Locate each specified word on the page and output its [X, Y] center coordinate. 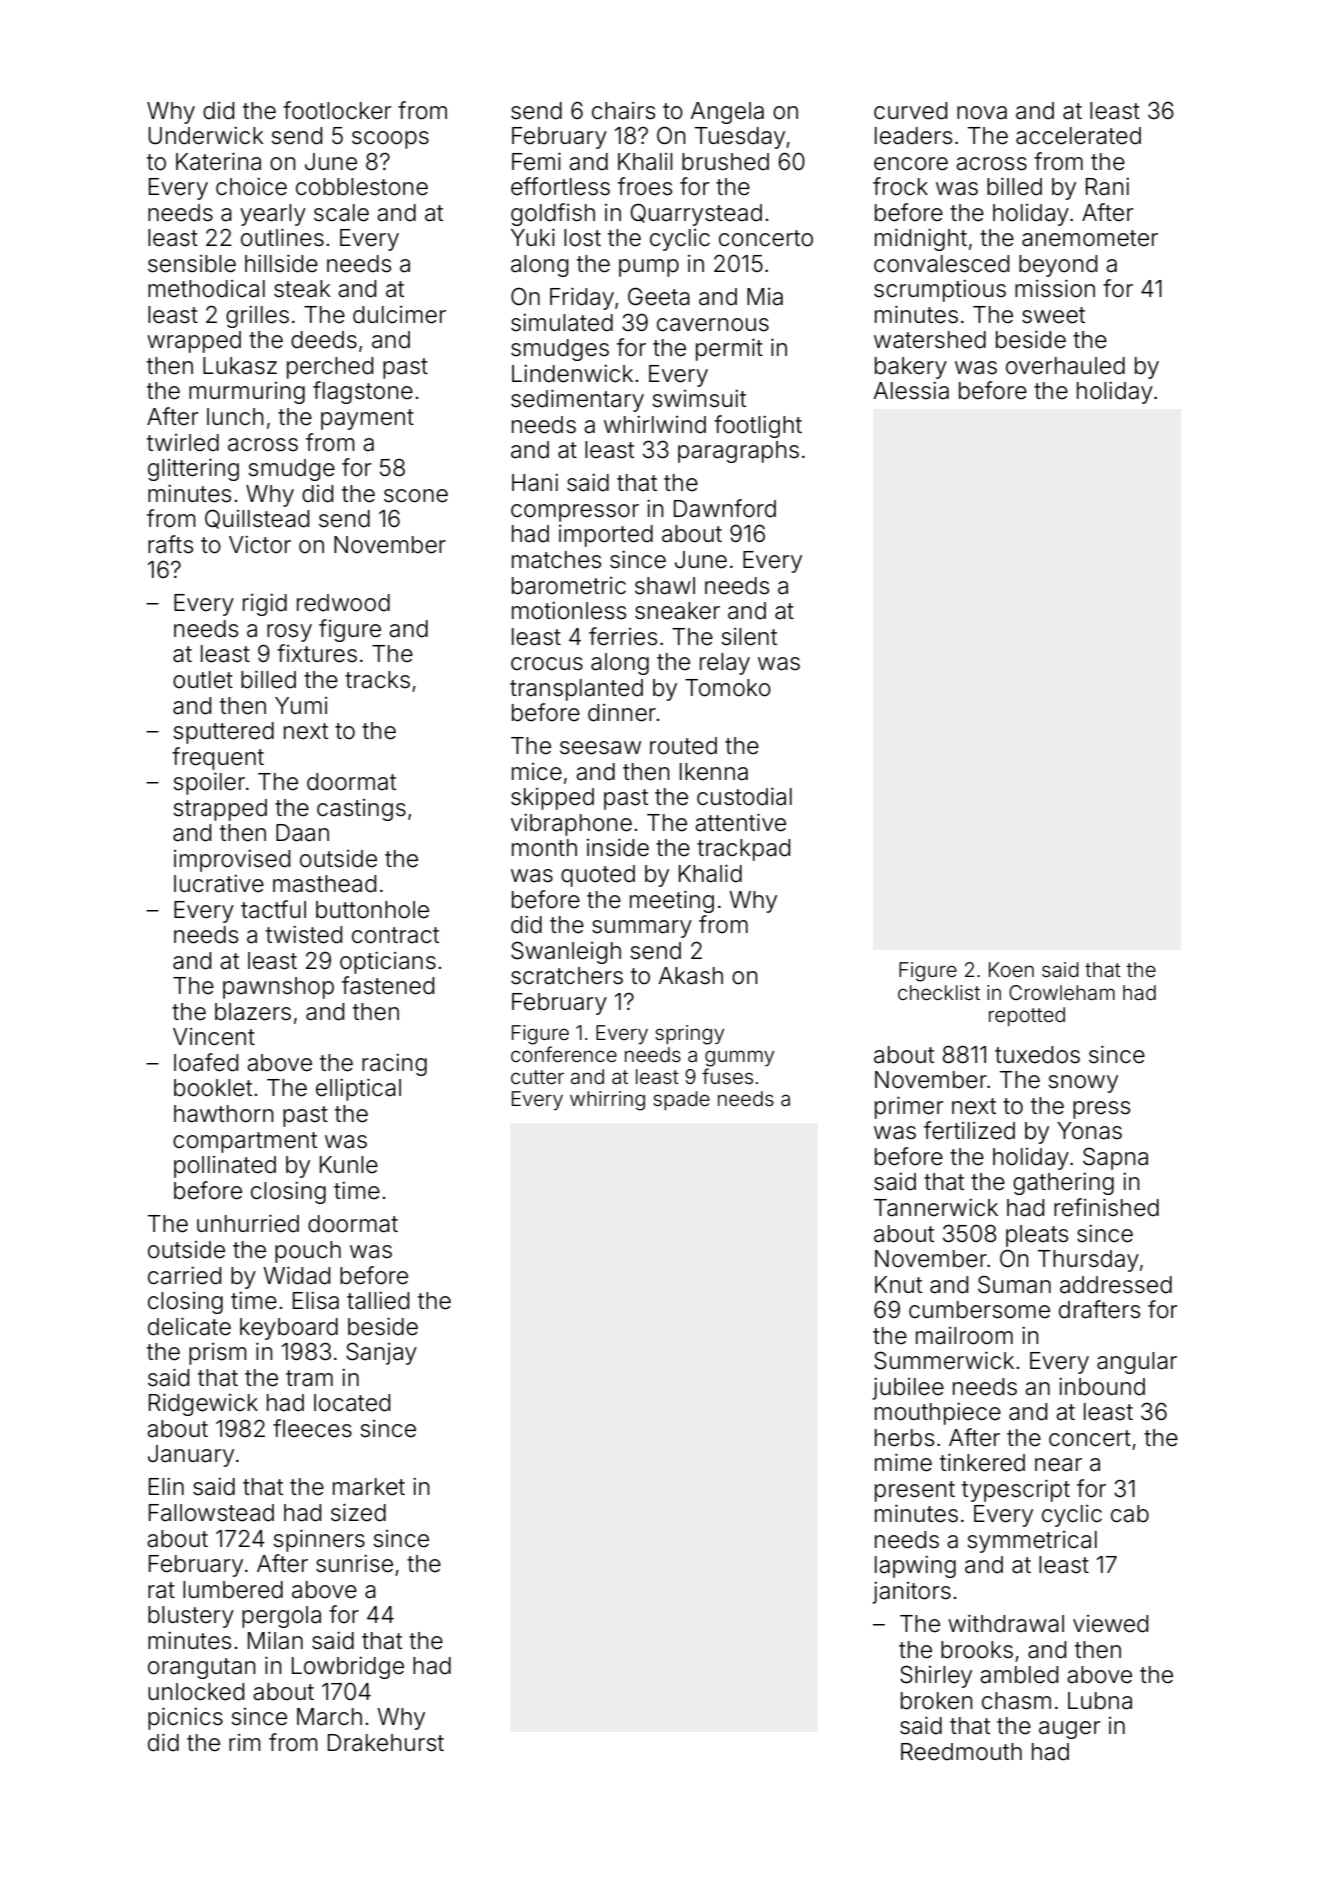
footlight [758, 426]
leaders [913, 136]
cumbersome [979, 1310]
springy [689, 1035]
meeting [672, 901]
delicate [189, 1326]
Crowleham [1062, 992]
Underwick [206, 136]
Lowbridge [348, 1668]
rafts [170, 544]
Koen [1011, 969]
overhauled [1065, 366]
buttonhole [372, 910]
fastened [388, 985]
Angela [727, 113]
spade [681, 1100]
